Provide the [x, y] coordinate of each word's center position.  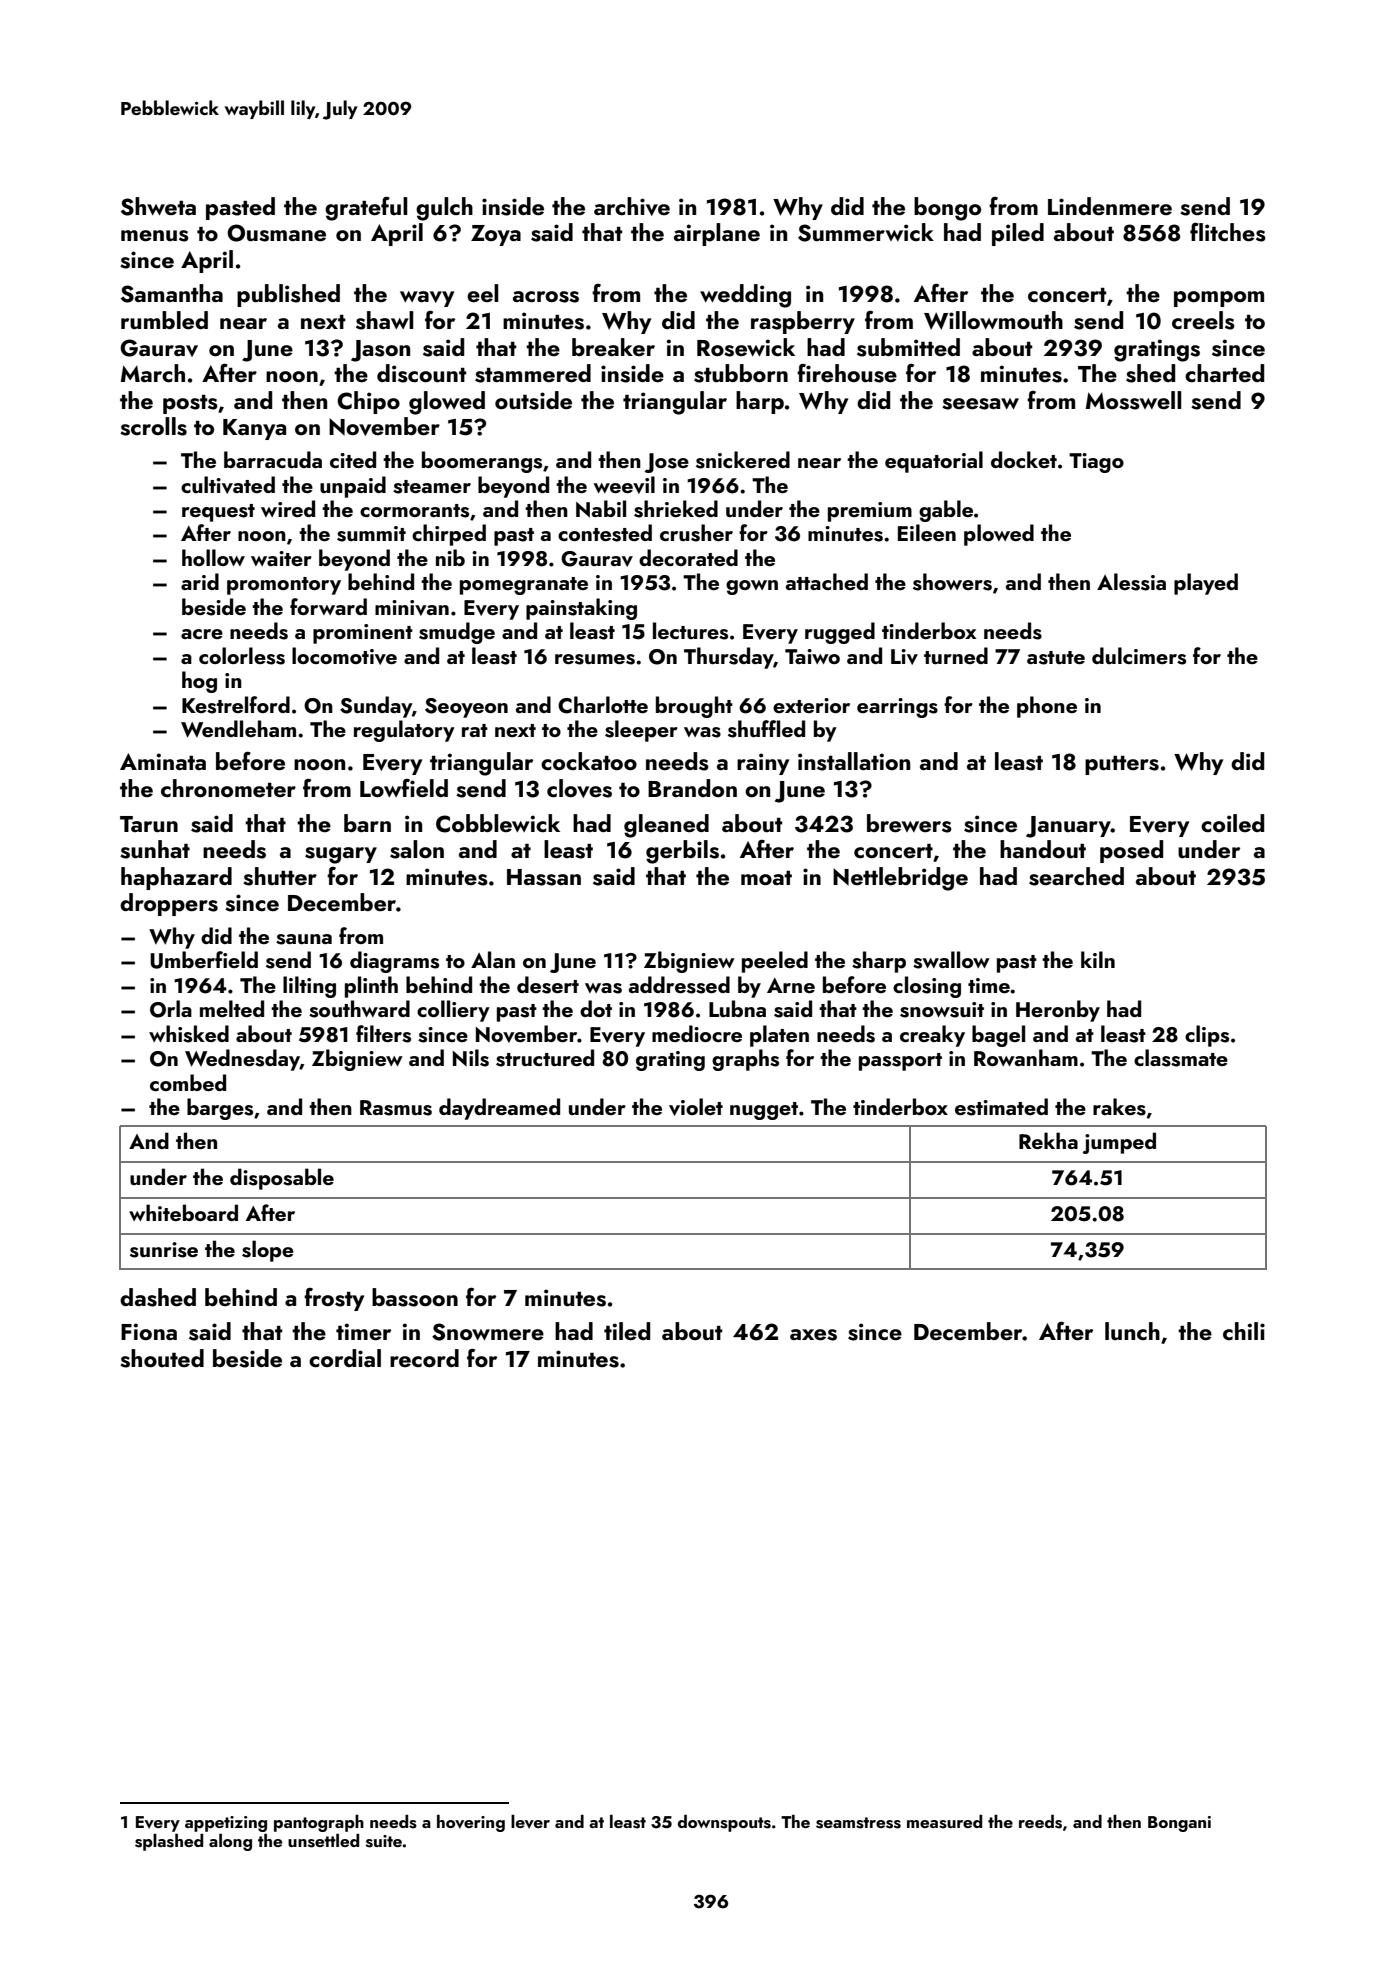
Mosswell [1133, 400]
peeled [775, 962]
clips [1207, 1036]
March [153, 373]
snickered [743, 460]
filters [383, 1034]
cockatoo [589, 761]
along [230, 1842]
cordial [345, 1358]
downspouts [724, 1823]
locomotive [344, 656]
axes [813, 1335]
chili [1244, 1331]
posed [1131, 851]
